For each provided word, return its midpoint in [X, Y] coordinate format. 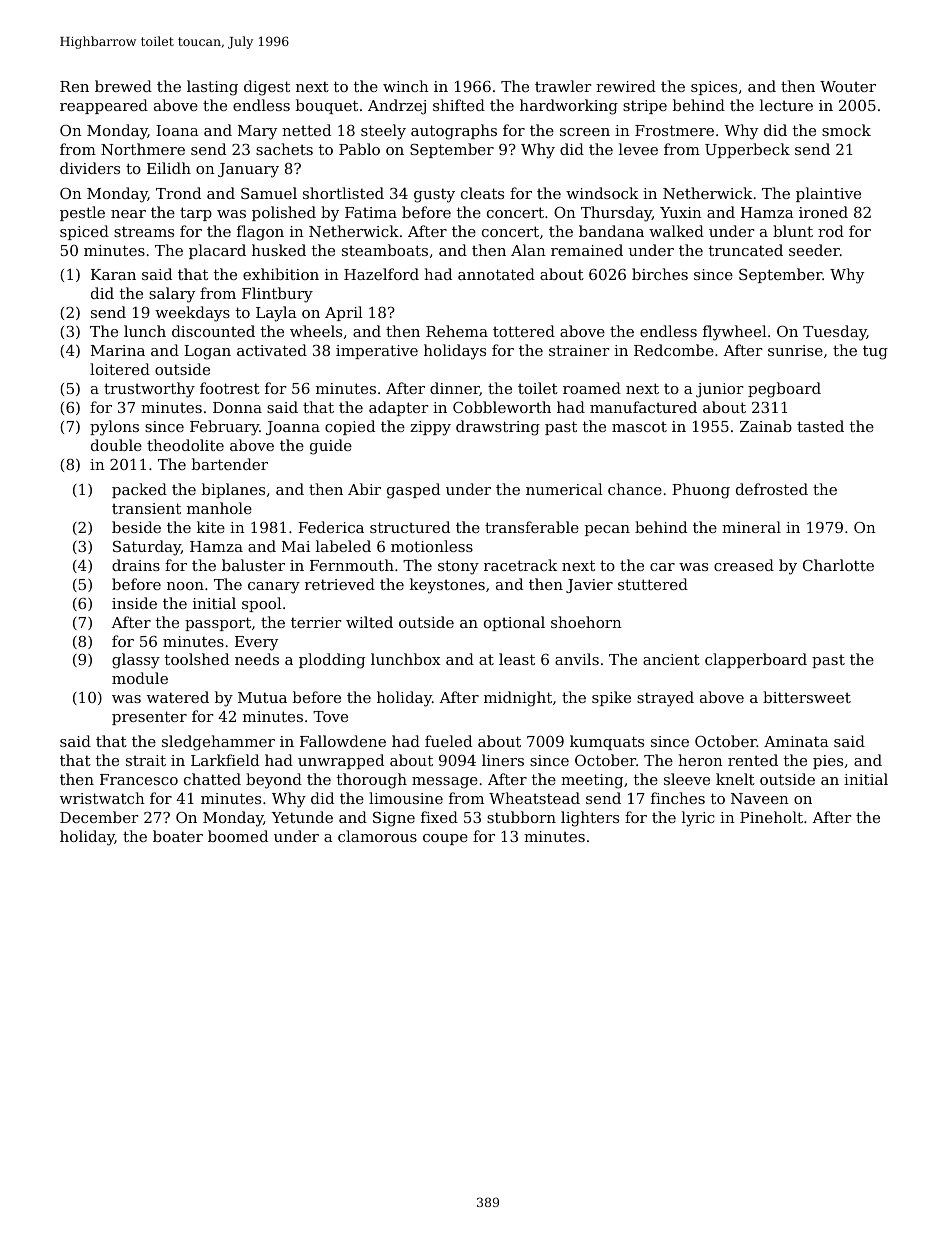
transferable [532, 527]
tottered [524, 331]
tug [875, 352]
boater [178, 836]
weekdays [192, 314]
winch [406, 86]
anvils [577, 659]
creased [744, 565]
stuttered [653, 584]
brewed [123, 86]
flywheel [735, 333]
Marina [118, 350]
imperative [377, 352]
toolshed [197, 659]
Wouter [848, 86]
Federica [331, 527]
